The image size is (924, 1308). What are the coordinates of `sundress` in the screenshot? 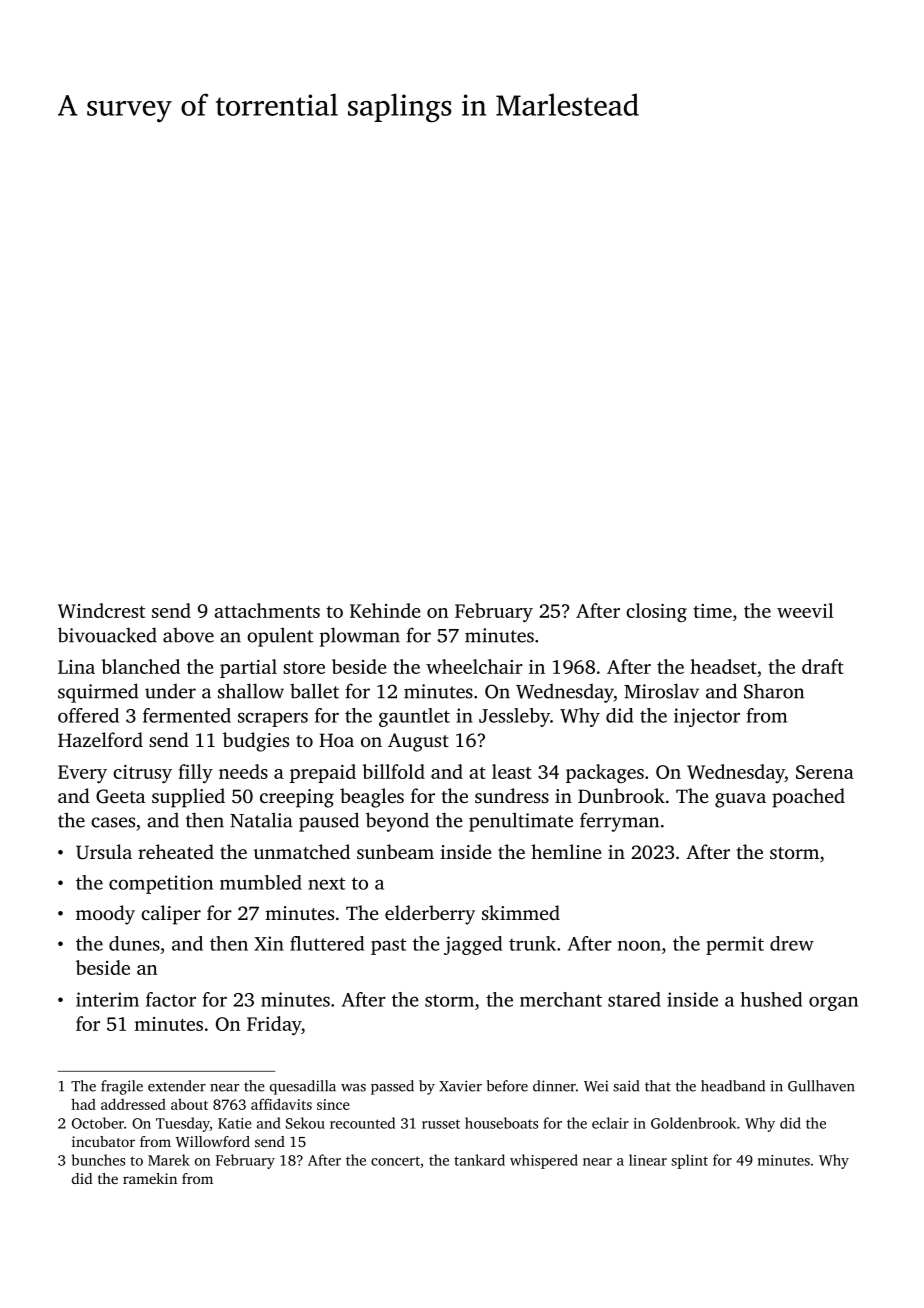 It's located at (512, 795).
